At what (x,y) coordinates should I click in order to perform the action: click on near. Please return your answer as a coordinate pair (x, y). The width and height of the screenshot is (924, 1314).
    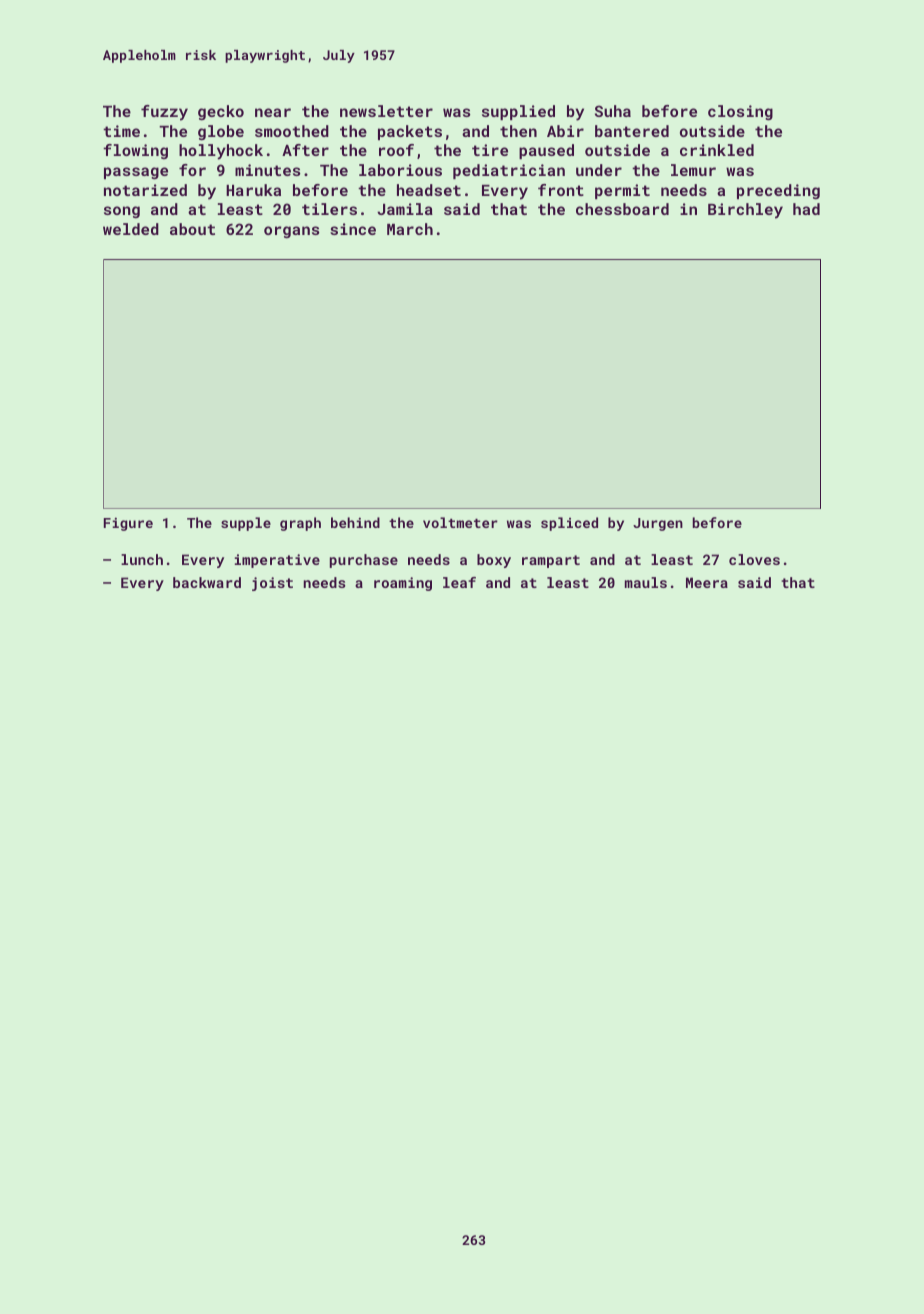
    Looking at the image, I should click on (273, 112).
